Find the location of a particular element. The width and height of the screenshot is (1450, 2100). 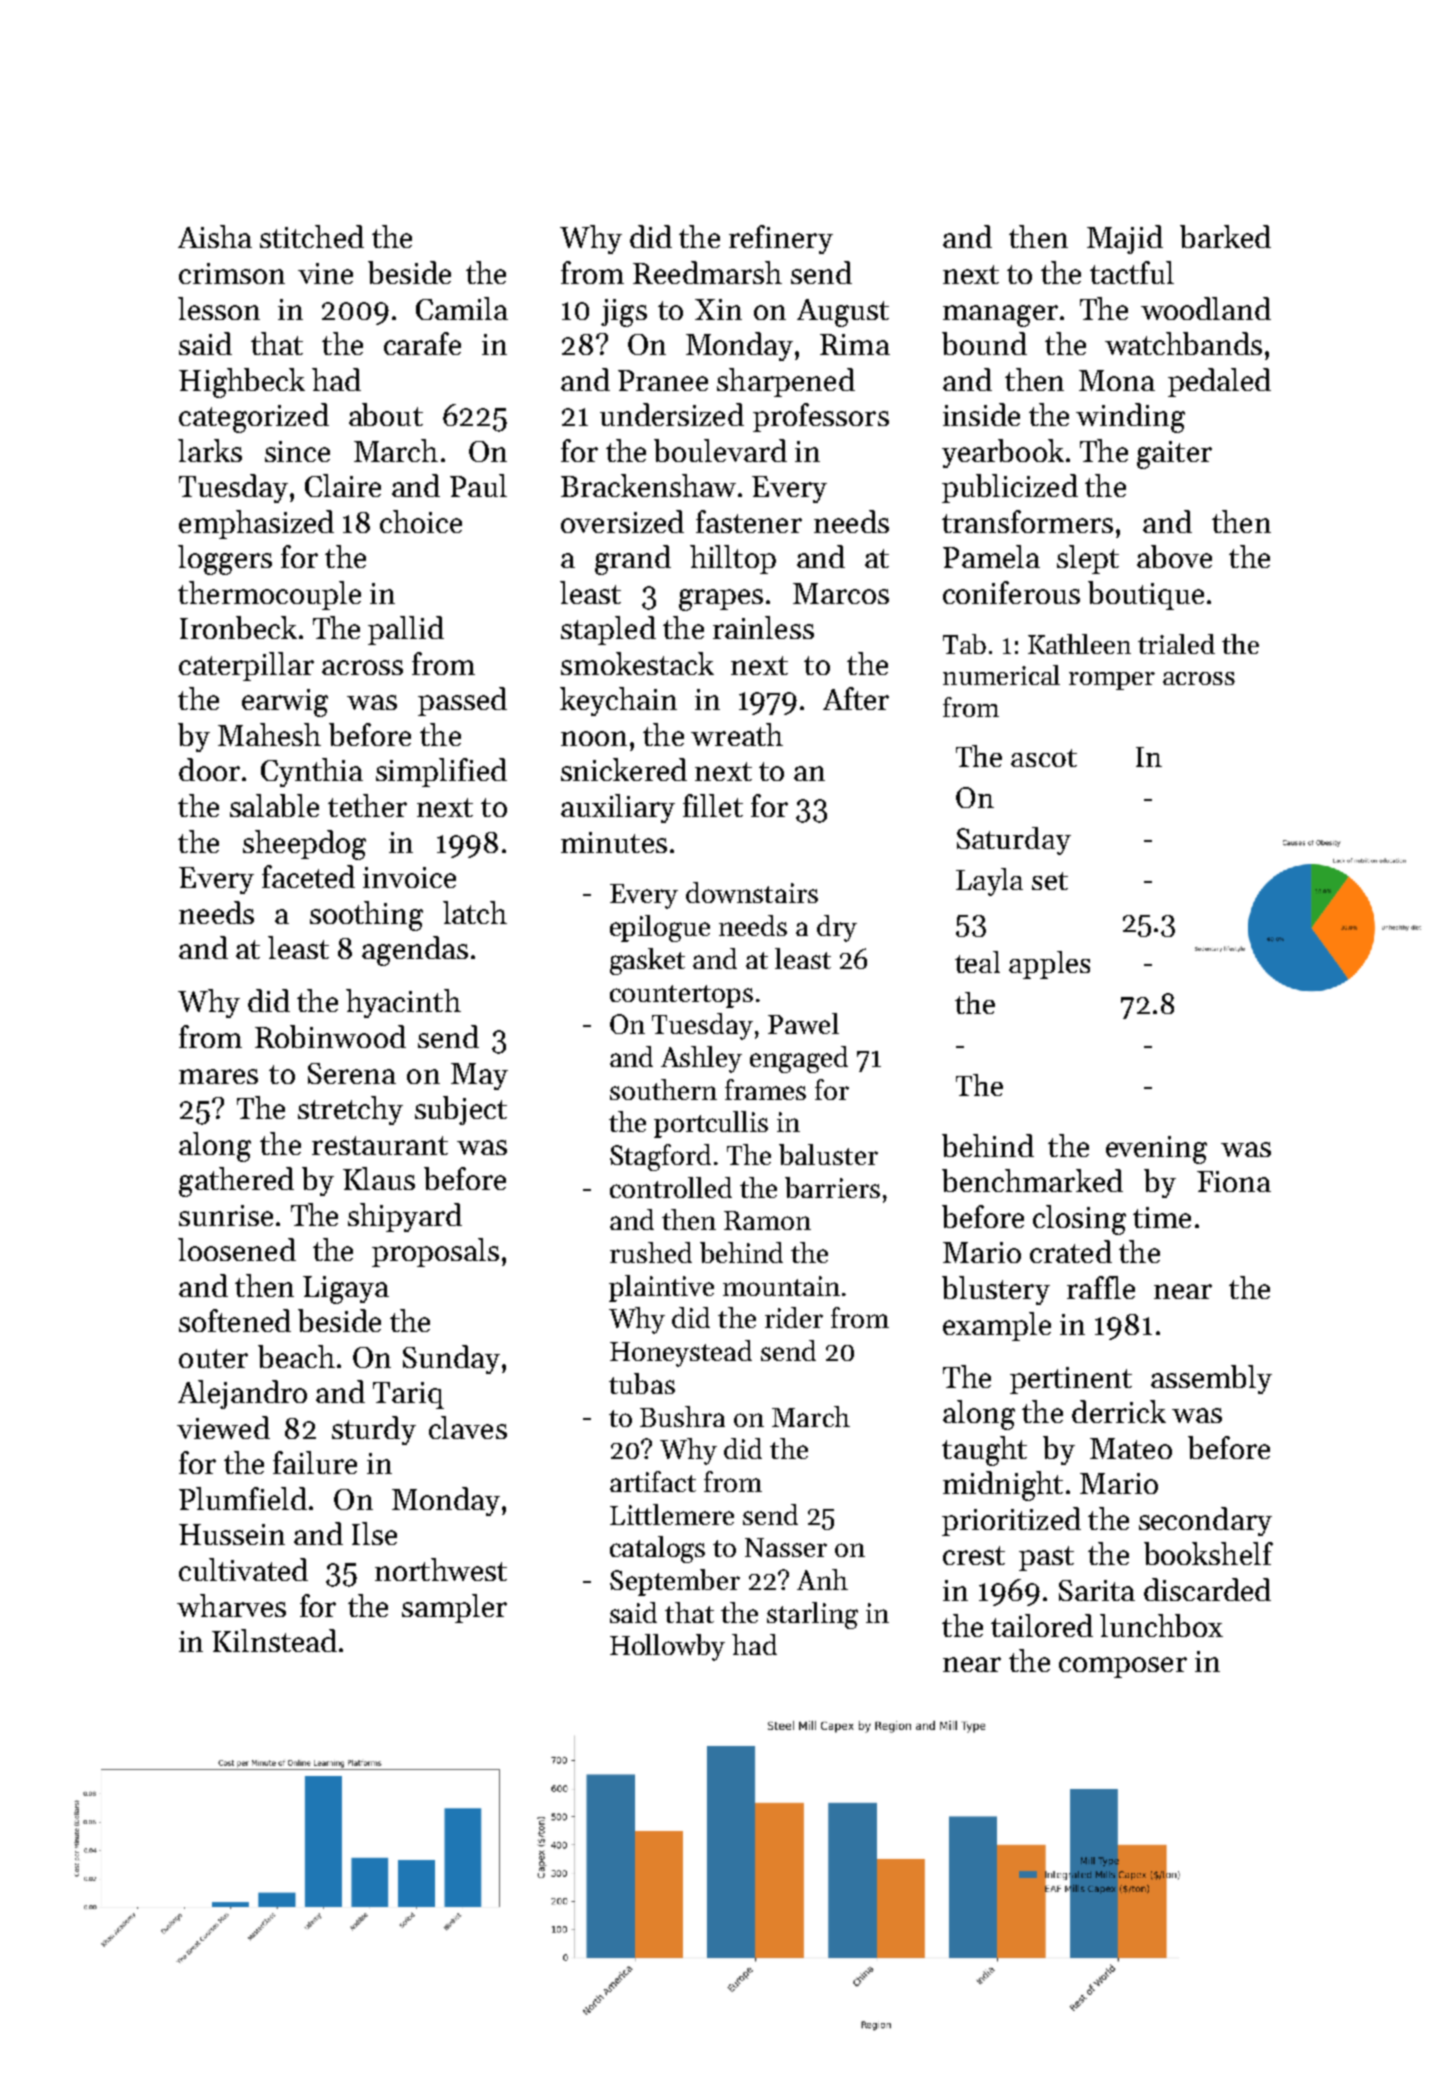

apples is located at coordinates (1049, 965).
